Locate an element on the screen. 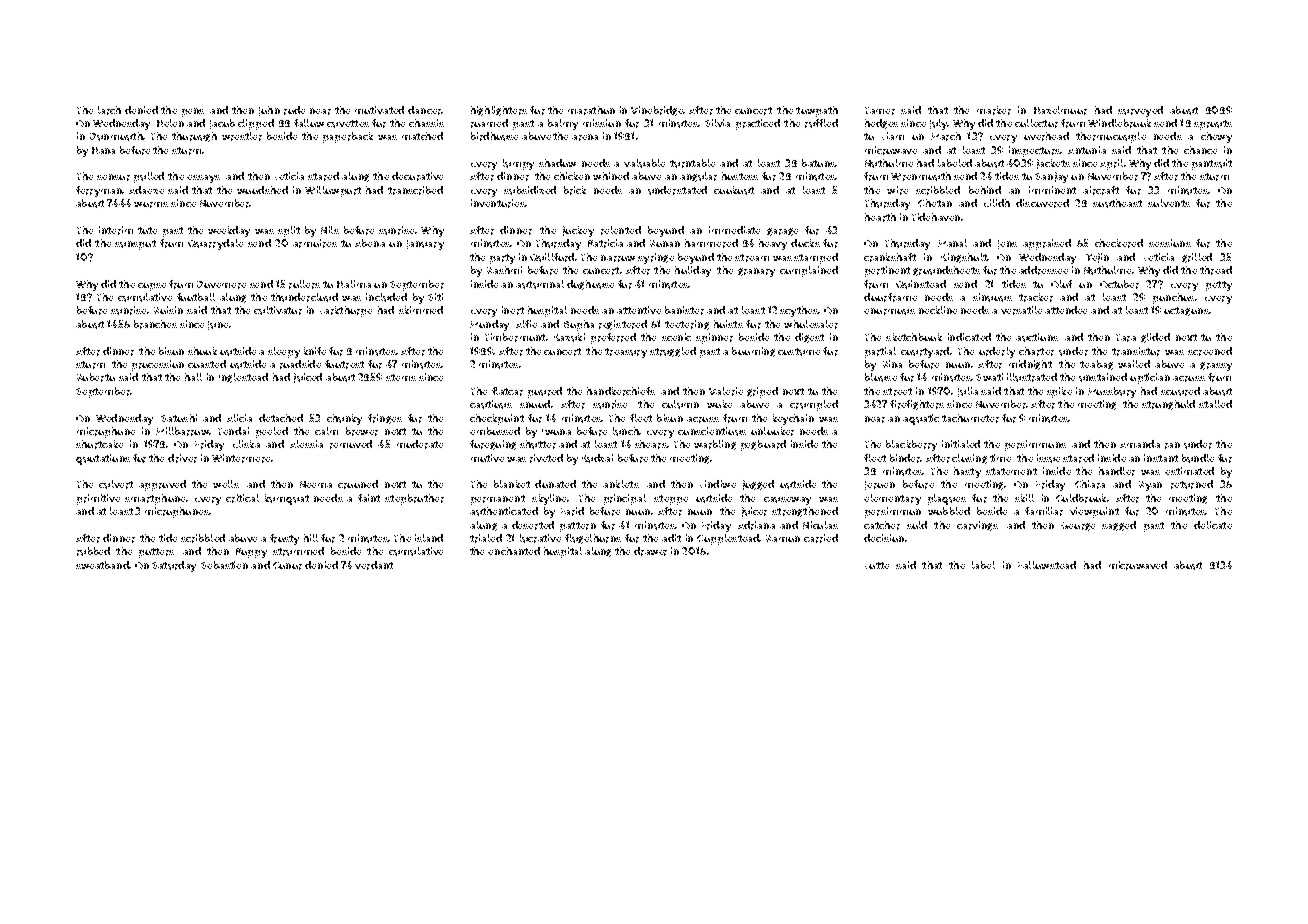  smartphone is located at coordinates (155, 499).
